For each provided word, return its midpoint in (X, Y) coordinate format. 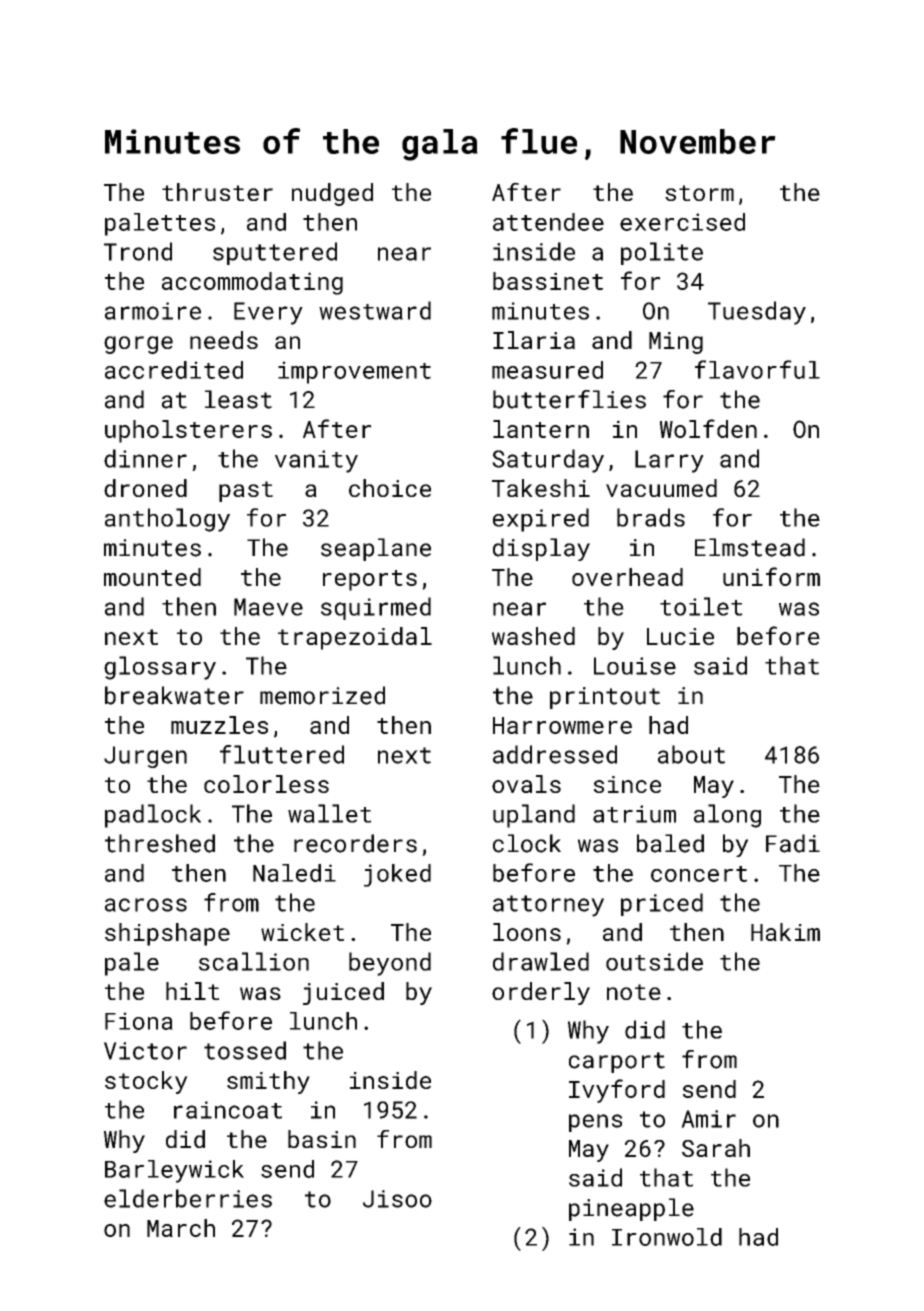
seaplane (376, 549)
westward (375, 310)
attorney (548, 906)
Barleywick (174, 1171)
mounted (152, 577)
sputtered (275, 253)
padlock (153, 816)
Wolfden (708, 428)
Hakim (785, 932)
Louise (635, 666)
